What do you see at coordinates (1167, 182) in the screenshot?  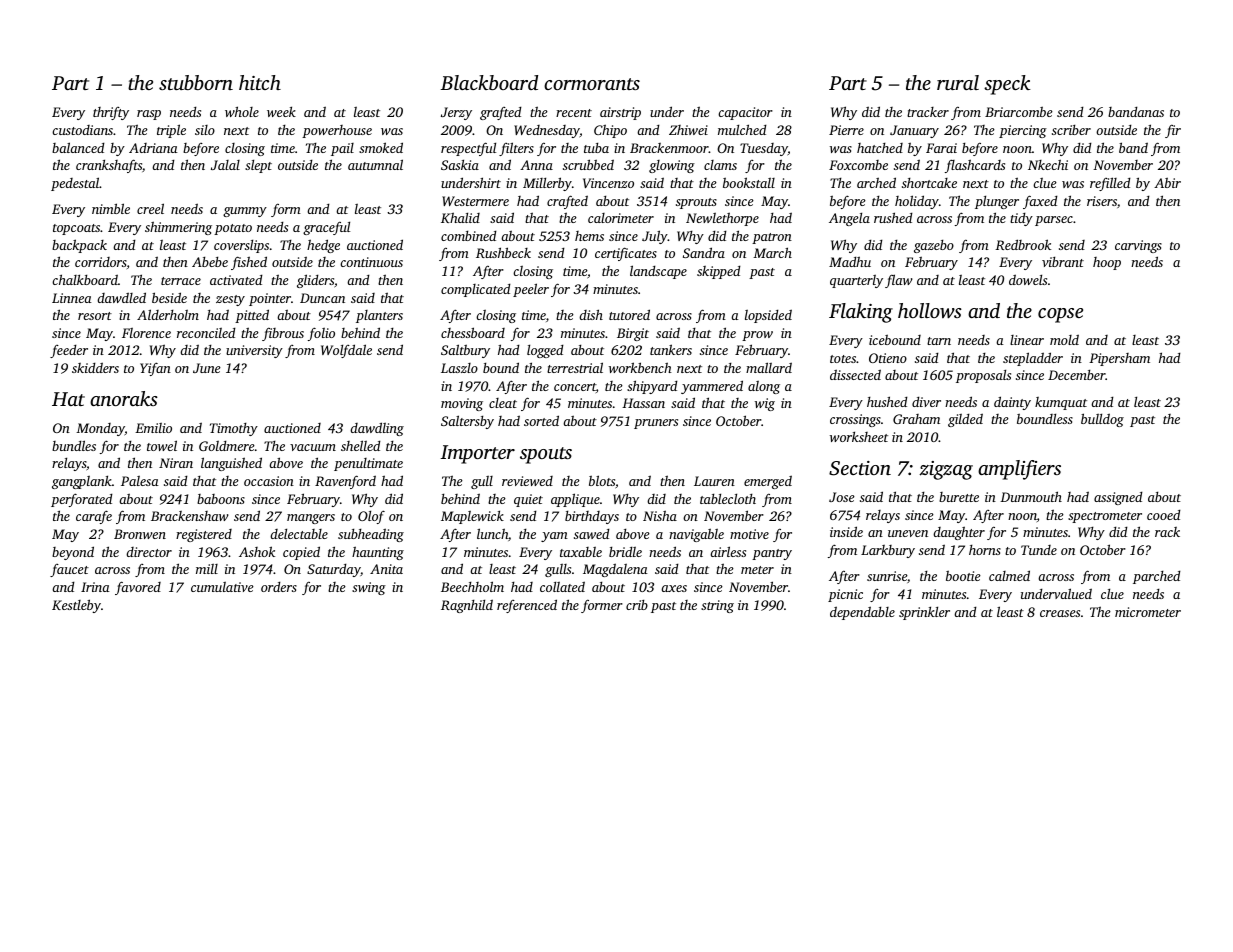 I see `Abir` at bounding box center [1167, 182].
